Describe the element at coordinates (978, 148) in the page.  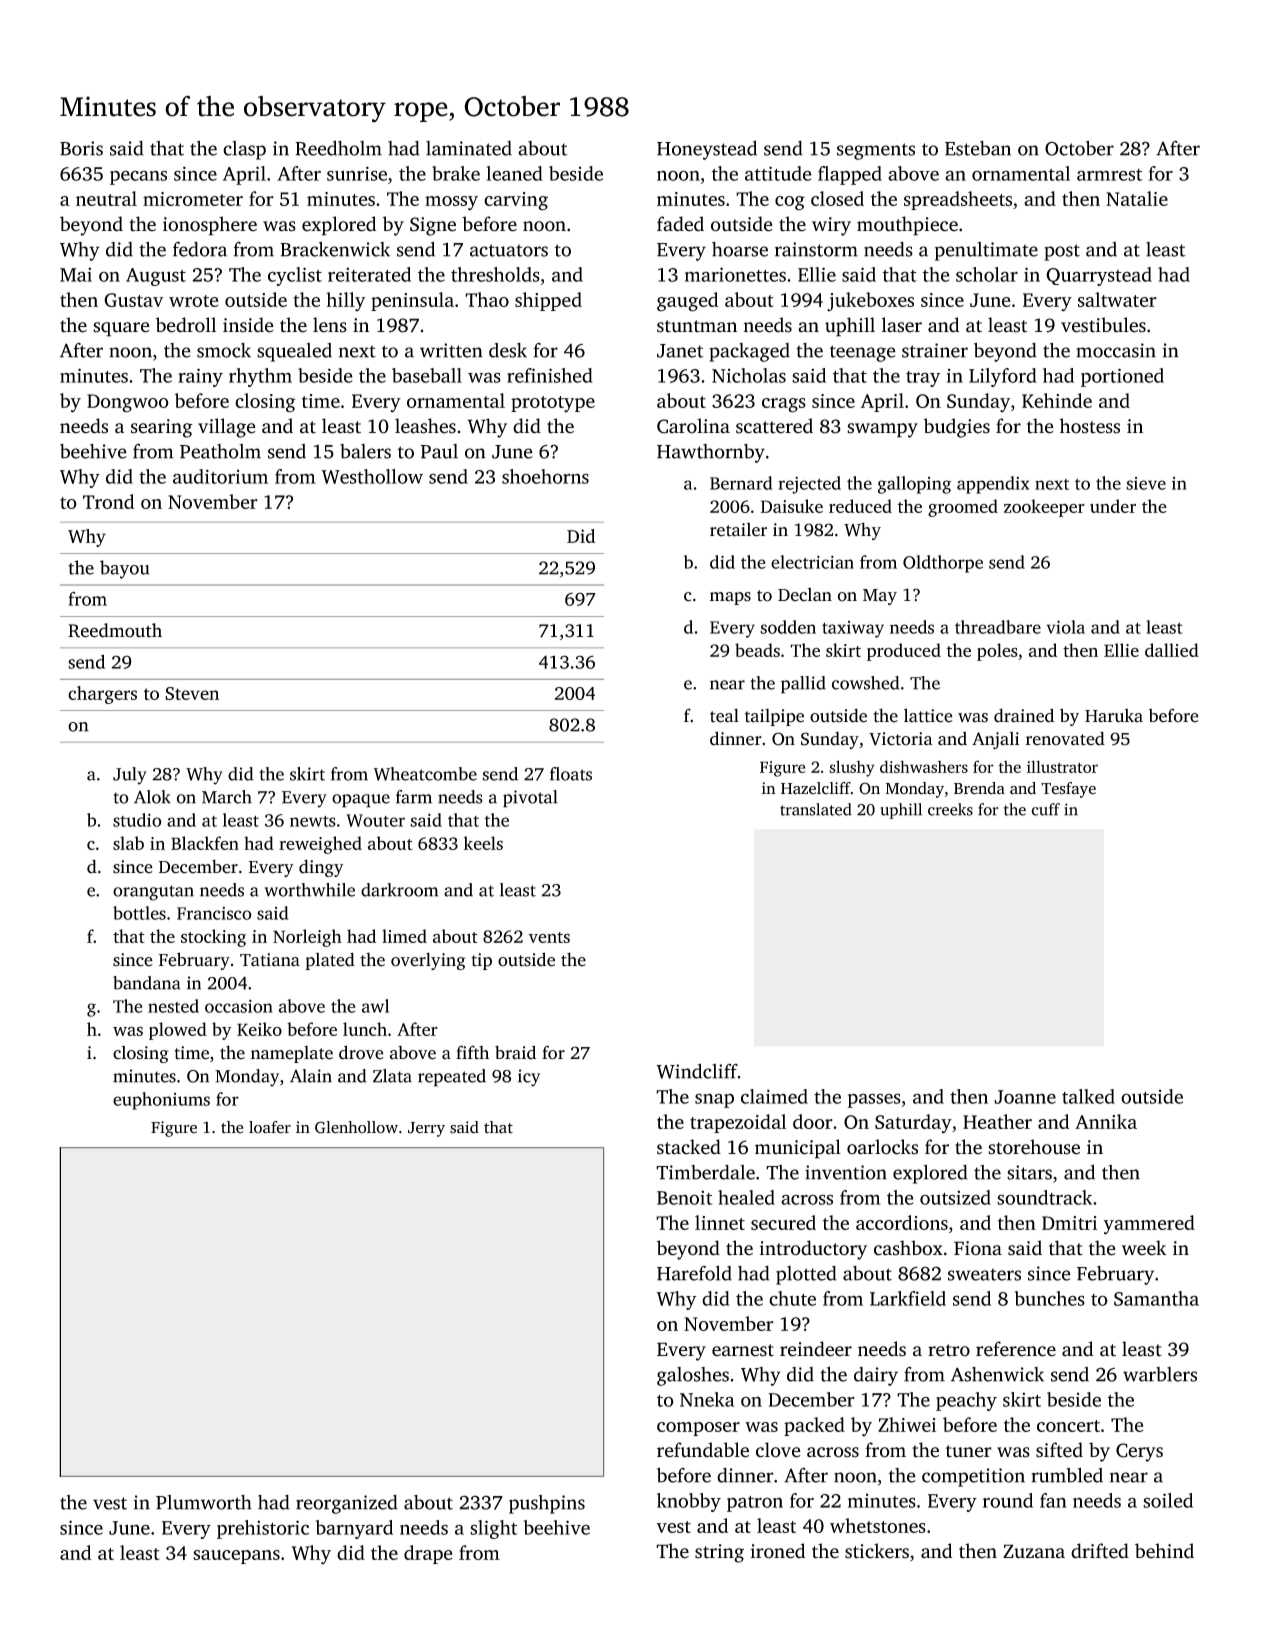
I see `Esteban` at that location.
